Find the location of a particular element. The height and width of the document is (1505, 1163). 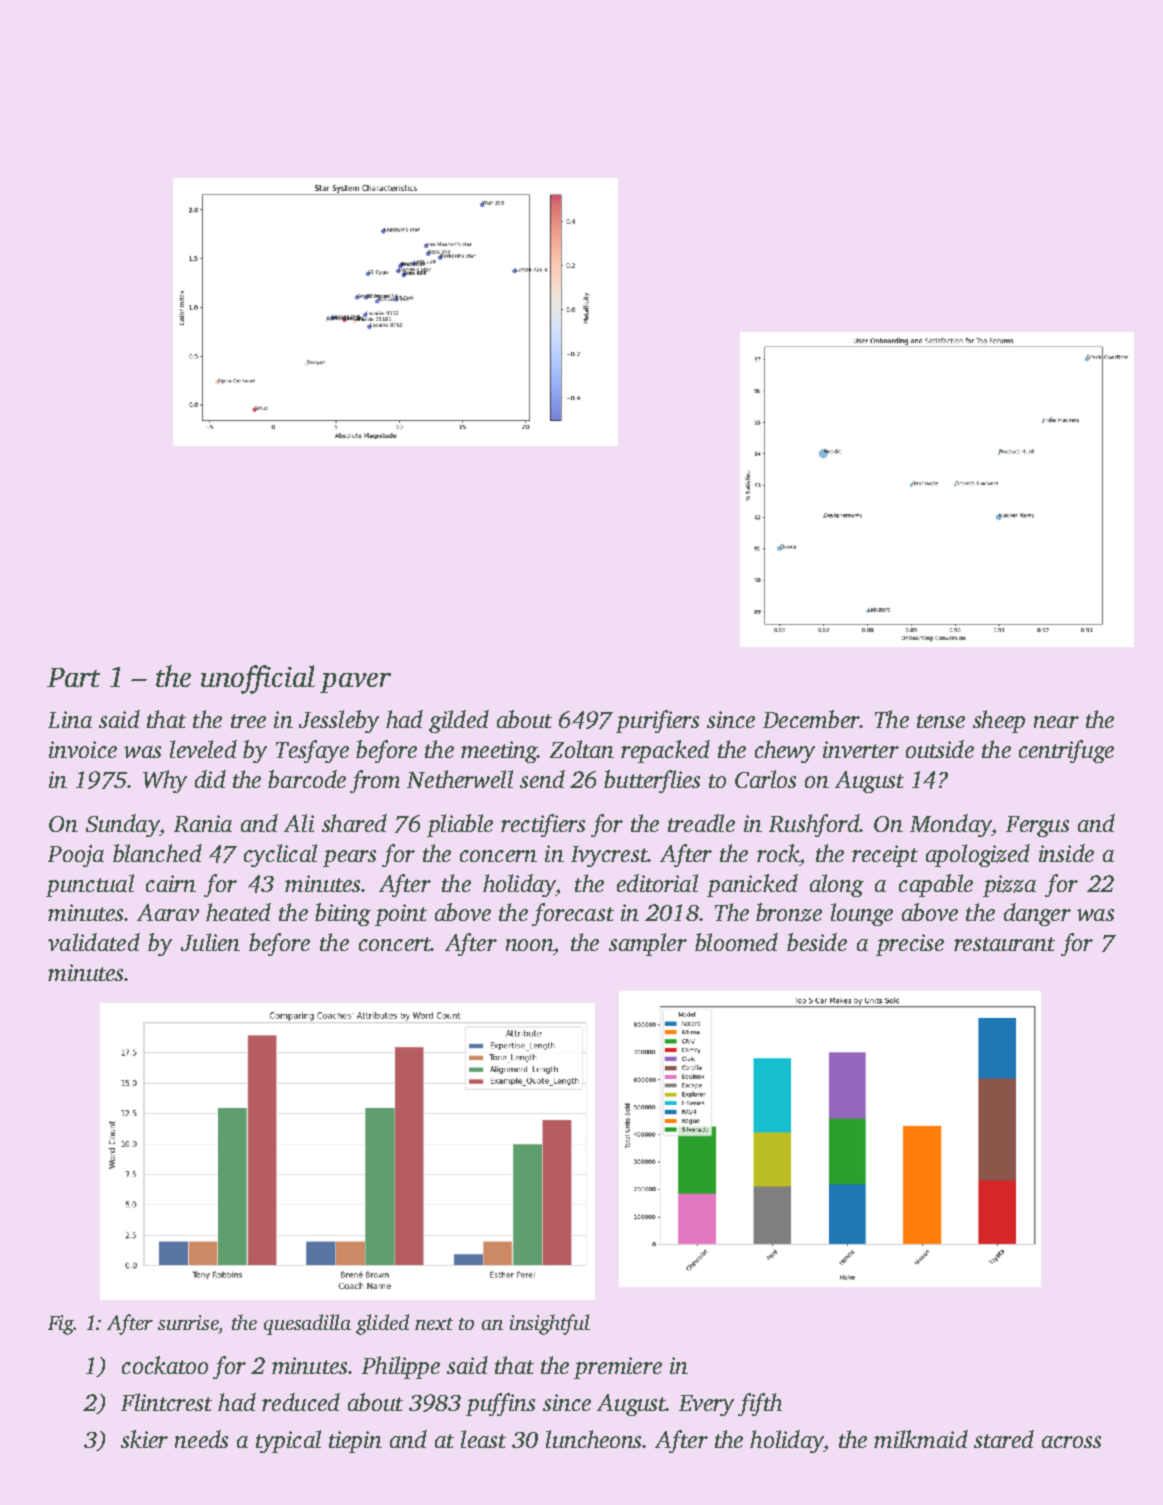

tense is located at coordinates (941, 721).
